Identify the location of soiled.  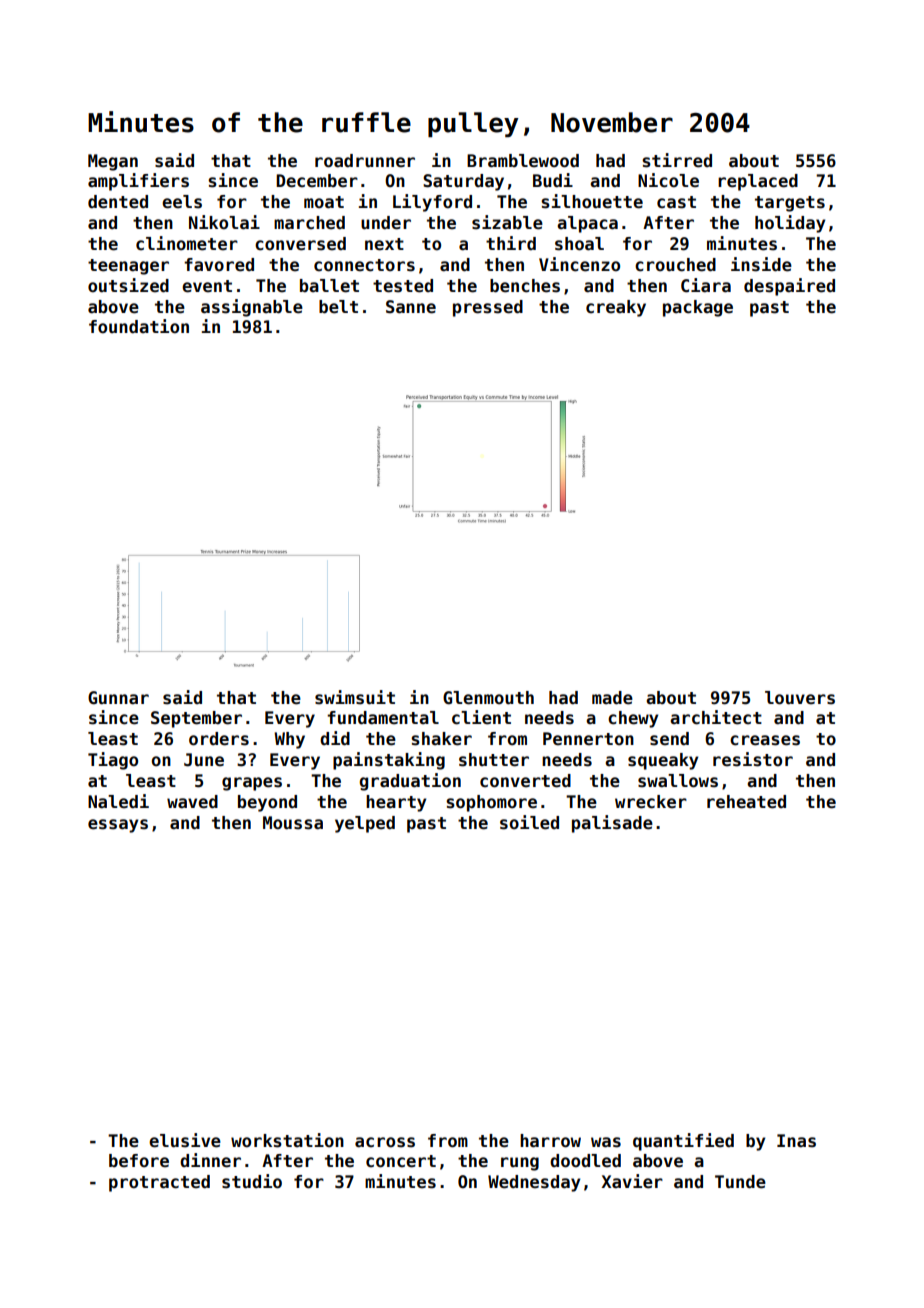
(529, 822).
